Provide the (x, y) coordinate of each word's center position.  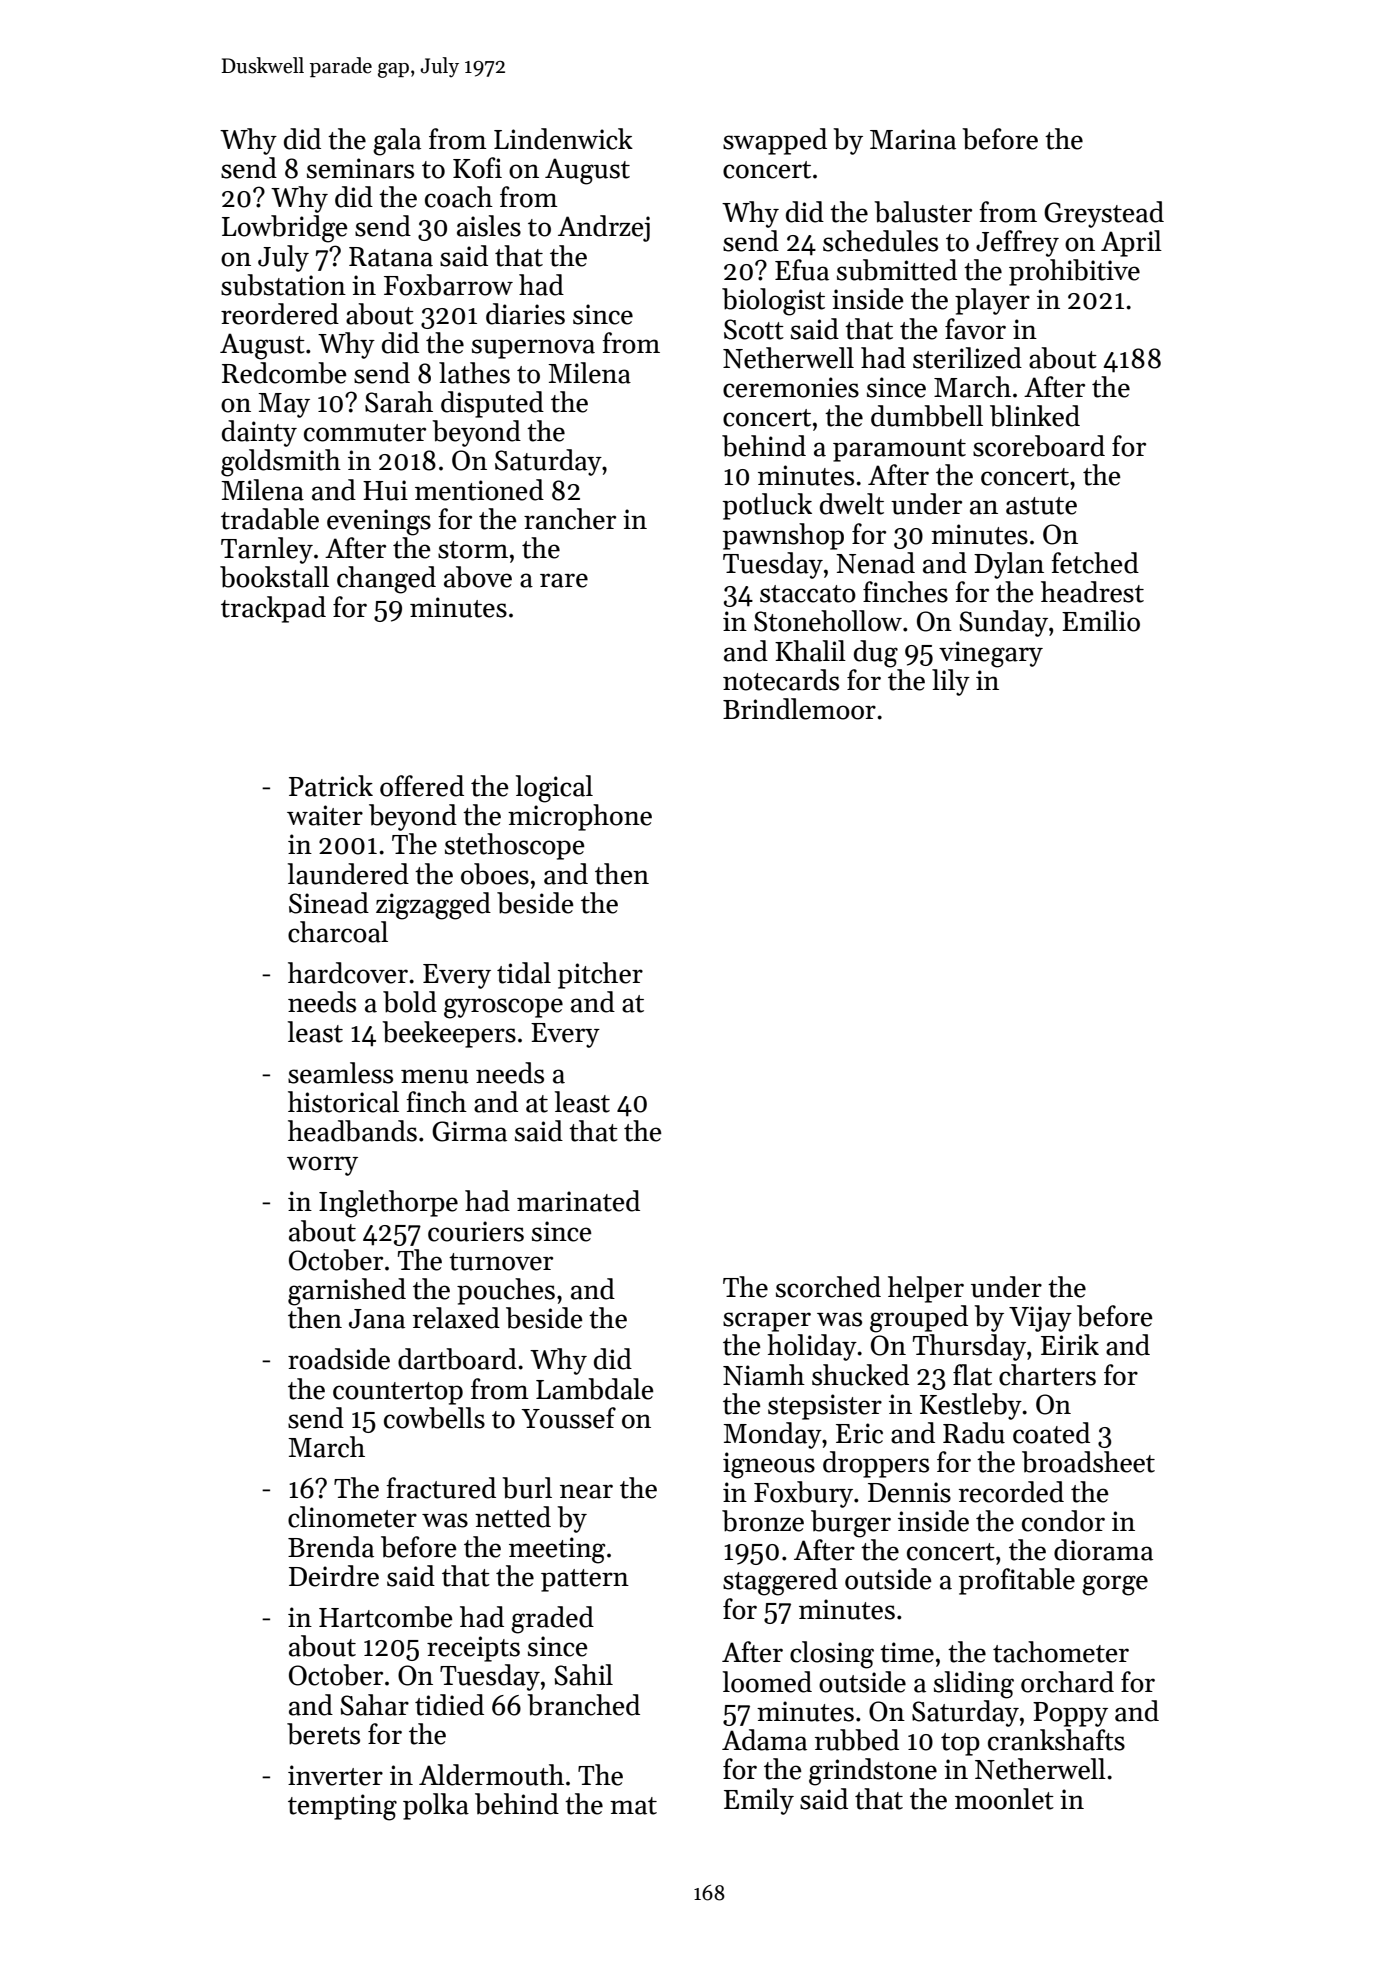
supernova (533, 349)
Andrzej (604, 228)
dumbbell (927, 416)
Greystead (1104, 214)
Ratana (391, 257)
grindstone (873, 1772)
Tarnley (267, 550)
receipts (473, 1649)
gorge (1115, 1585)
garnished (347, 1292)
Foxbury (803, 1494)
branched (583, 1705)
